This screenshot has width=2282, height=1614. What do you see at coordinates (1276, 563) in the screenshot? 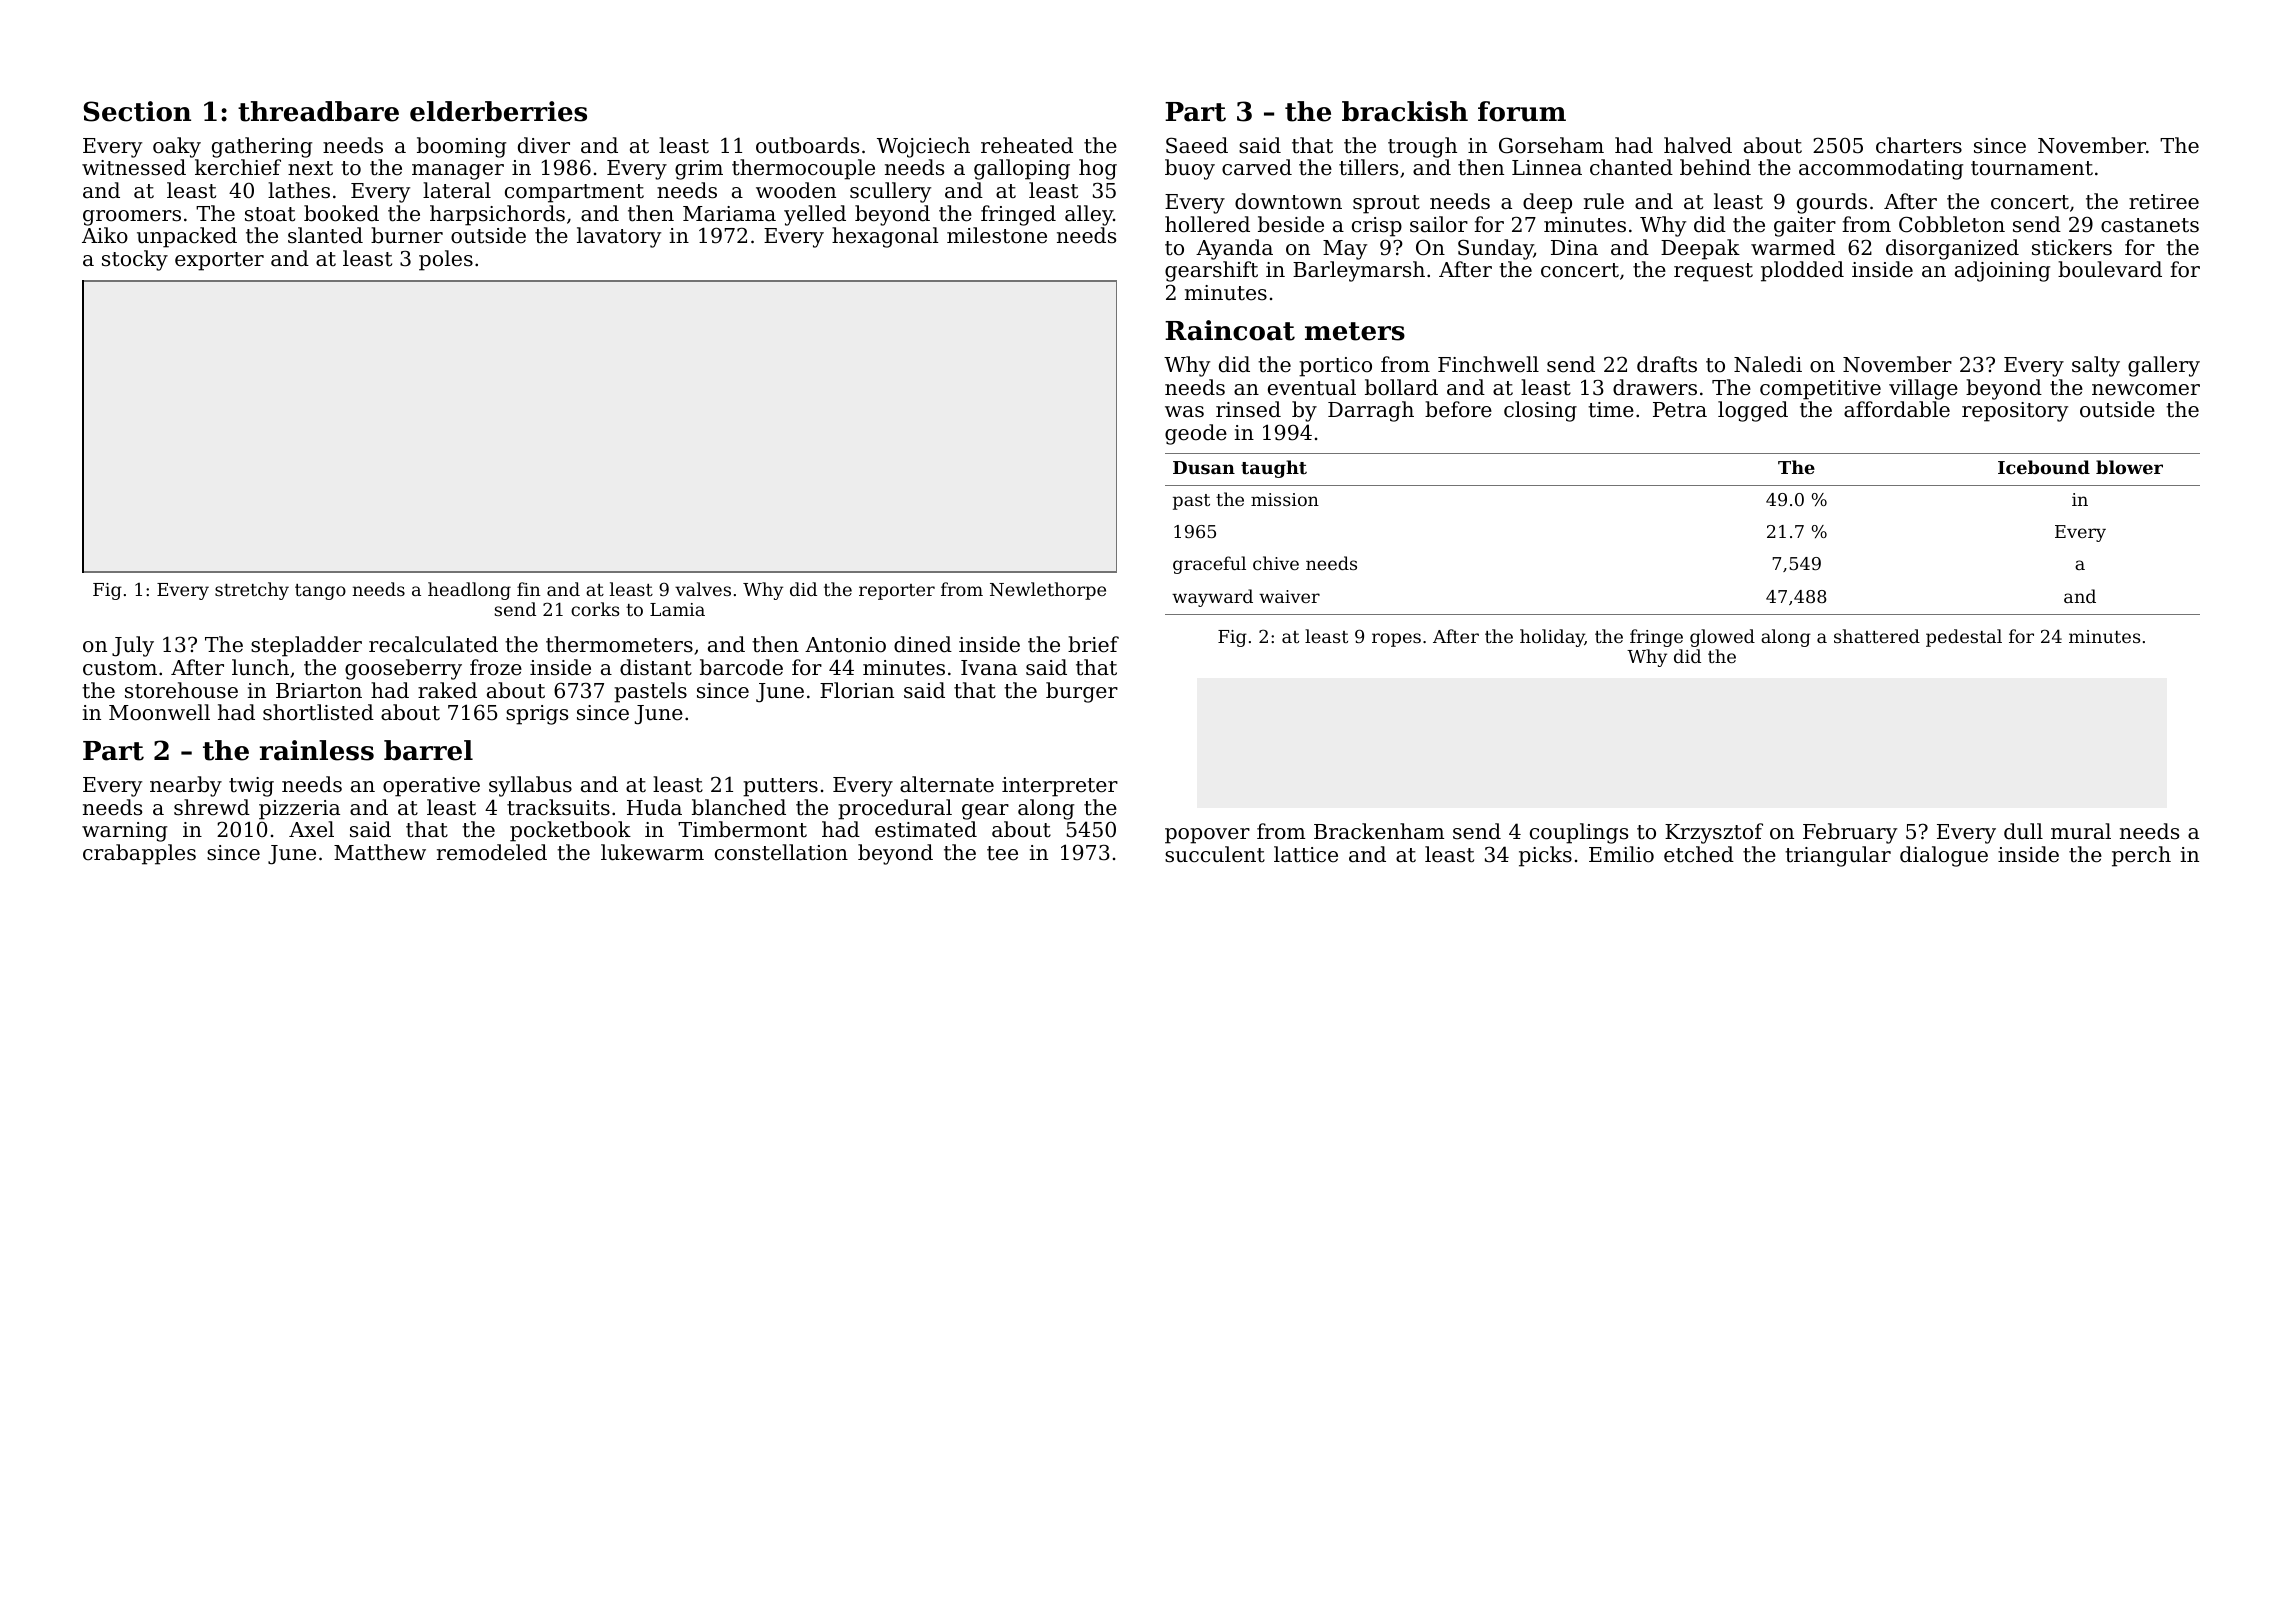
I see `chive` at bounding box center [1276, 563].
